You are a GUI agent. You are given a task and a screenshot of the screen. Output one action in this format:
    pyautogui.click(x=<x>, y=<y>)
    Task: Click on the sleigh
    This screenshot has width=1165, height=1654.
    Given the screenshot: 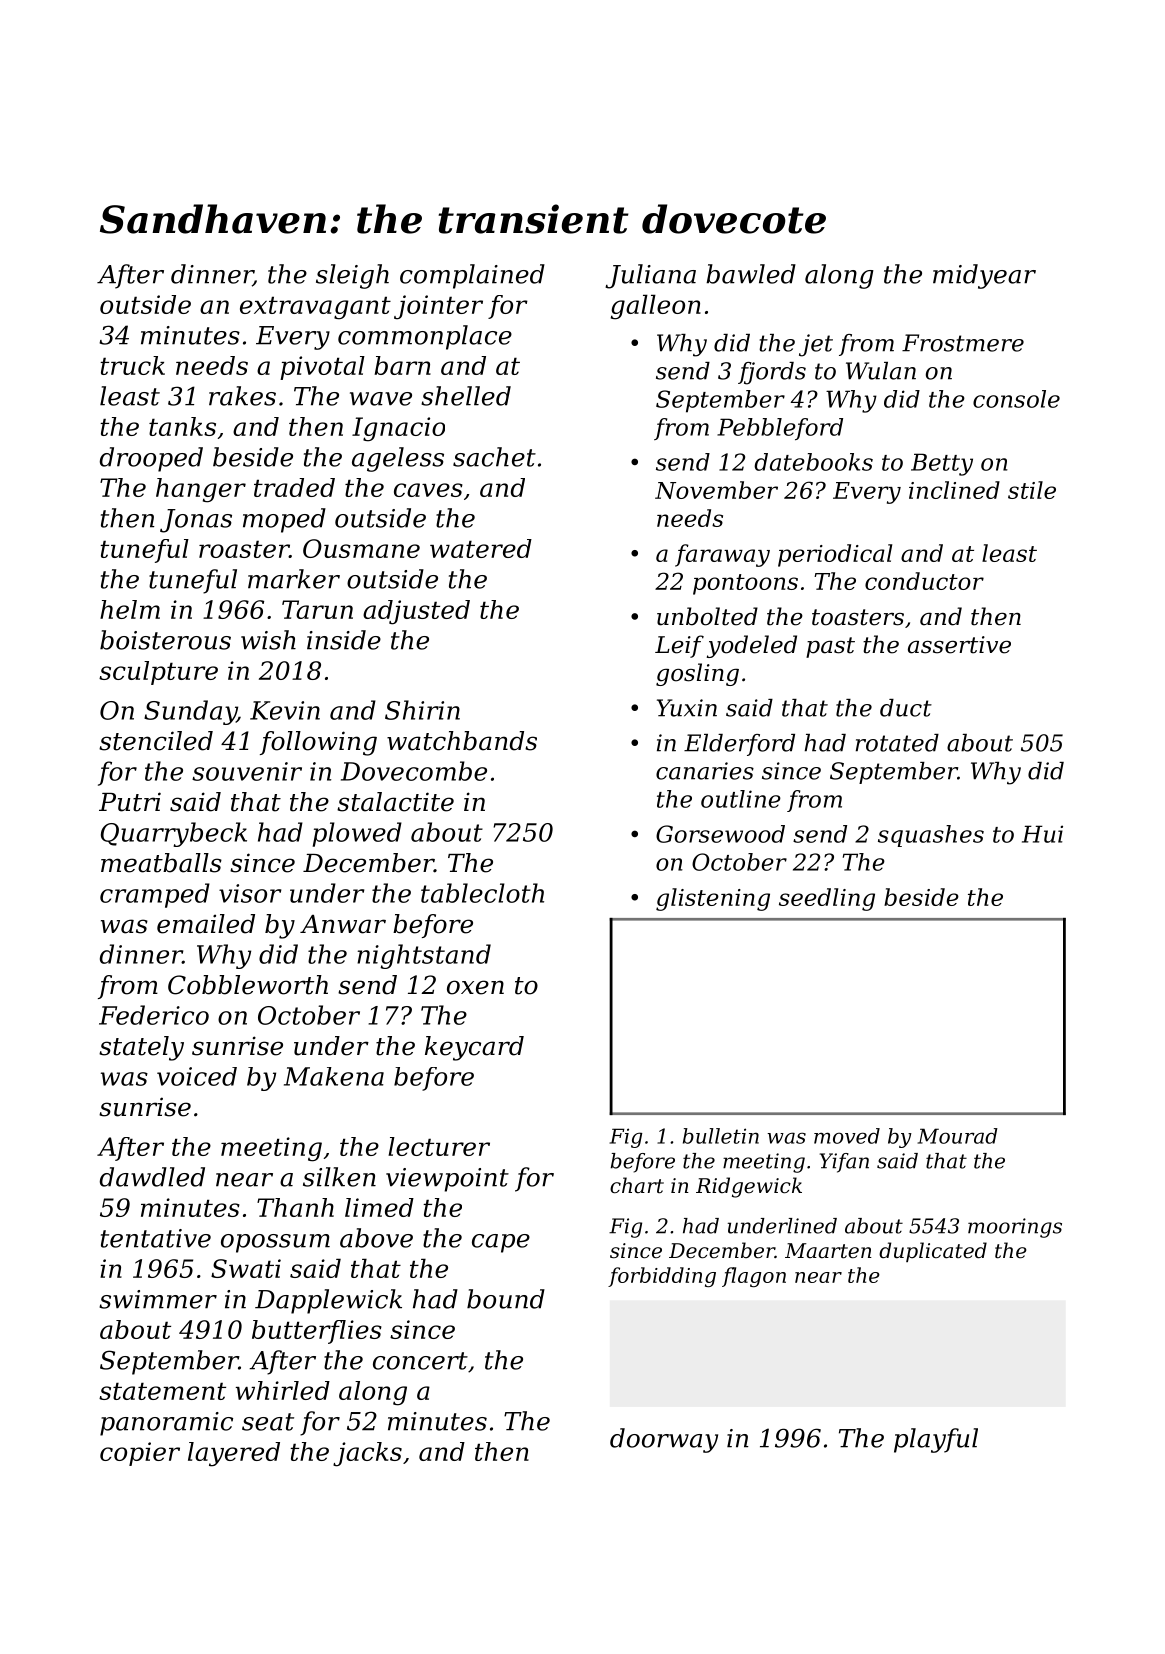 What is the action you would take?
    pyautogui.click(x=352, y=276)
